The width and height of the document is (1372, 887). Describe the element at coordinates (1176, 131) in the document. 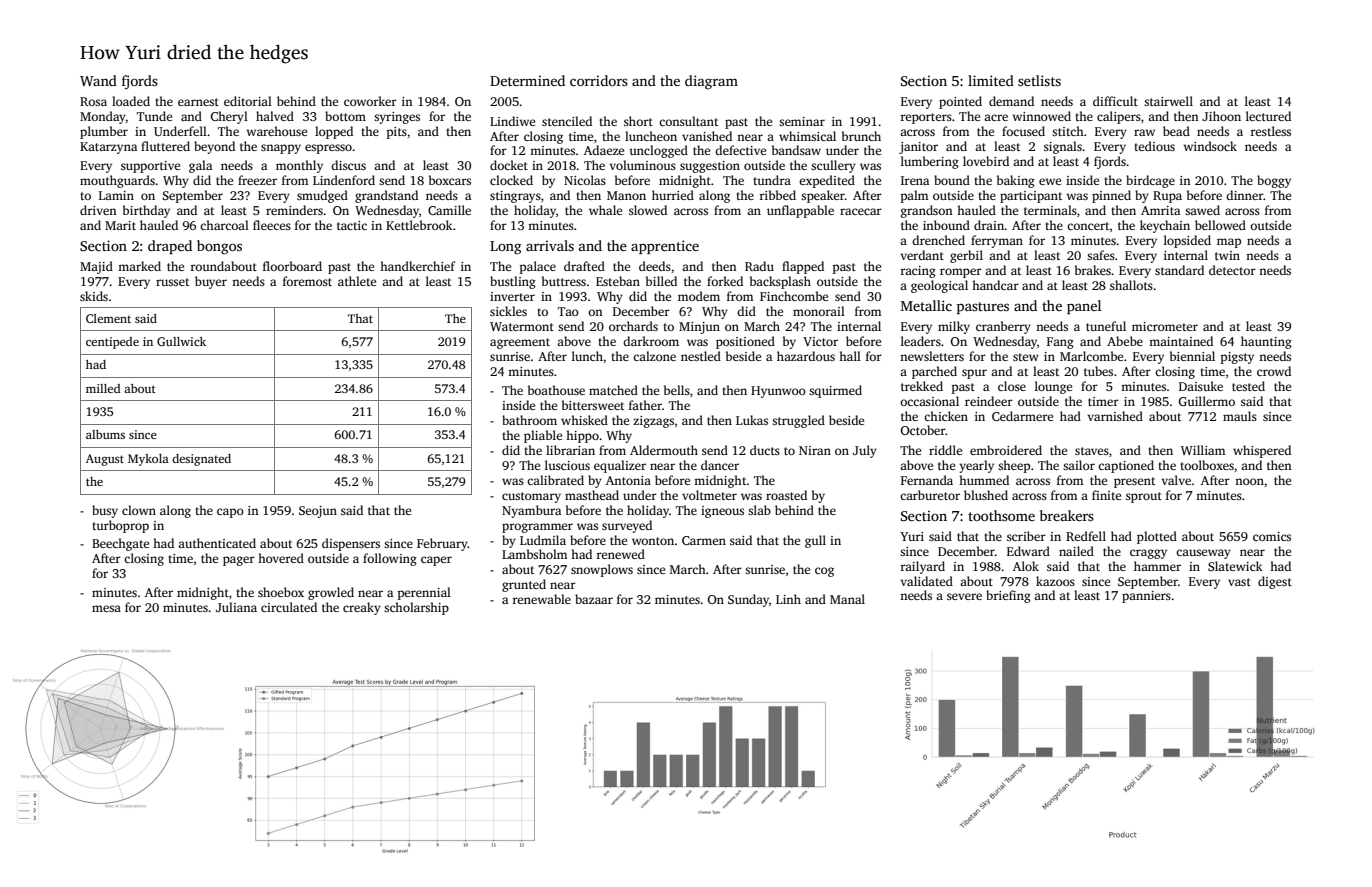

I see `bead` at that location.
